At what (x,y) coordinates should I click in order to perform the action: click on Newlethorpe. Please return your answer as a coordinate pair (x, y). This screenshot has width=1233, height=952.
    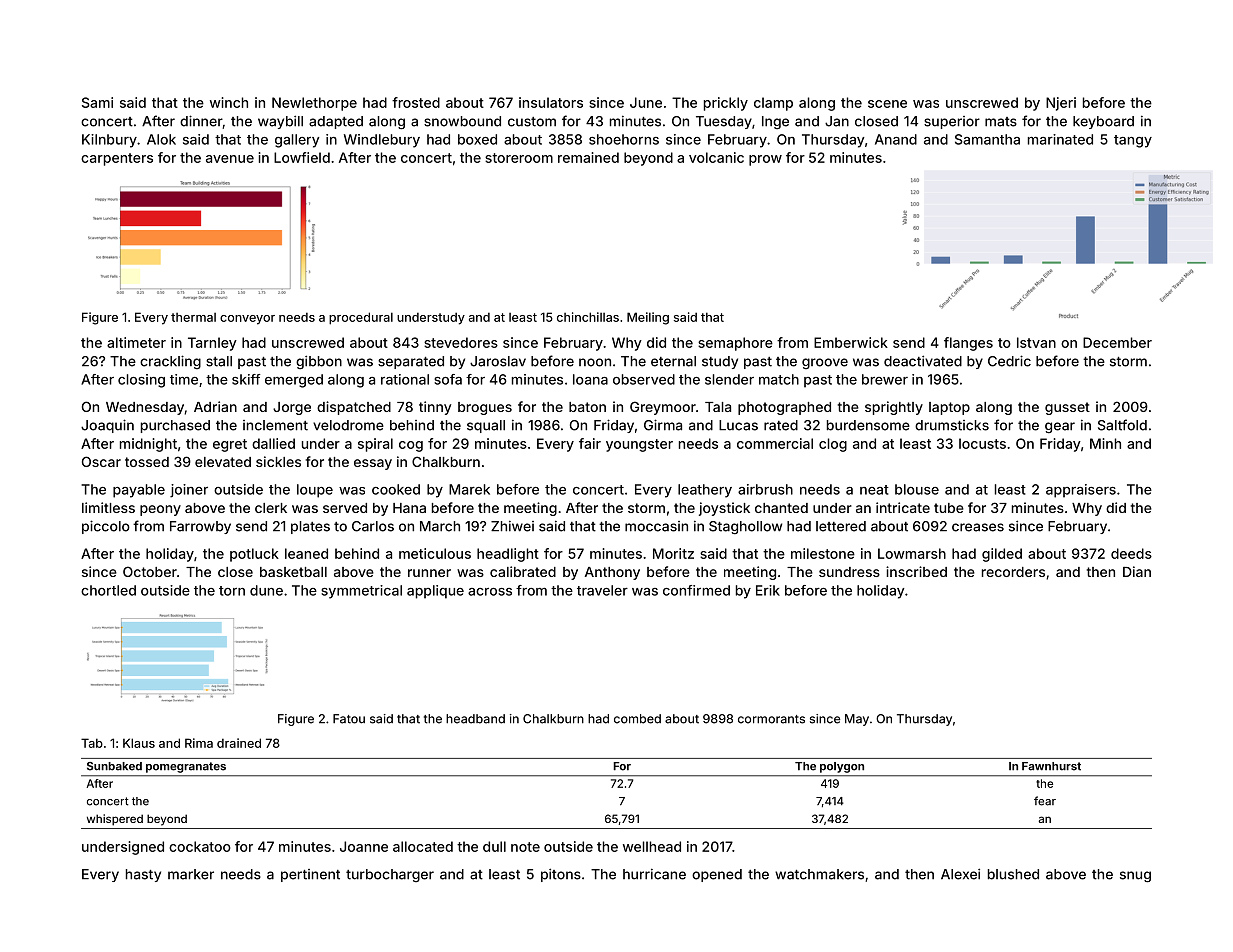
    Looking at the image, I should click on (314, 104).
